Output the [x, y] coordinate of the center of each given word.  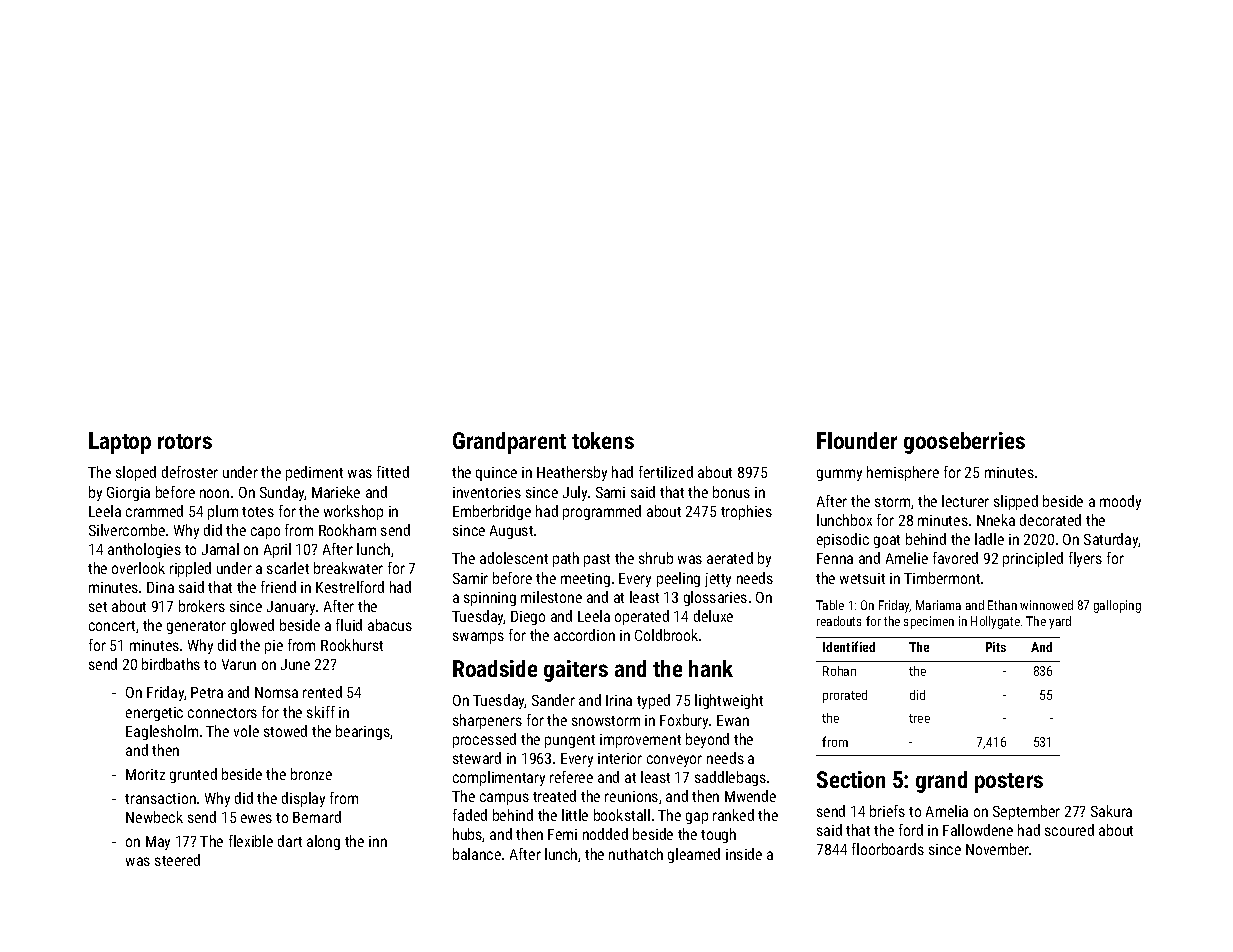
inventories [487, 492]
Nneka [996, 520]
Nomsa [276, 692]
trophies [746, 512]
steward [477, 758]
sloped [136, 473]
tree [919, 718]
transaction [160, 798]
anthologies [144, 550]
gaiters [576, 671]
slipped [1016, 502]
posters [1009, 783]
